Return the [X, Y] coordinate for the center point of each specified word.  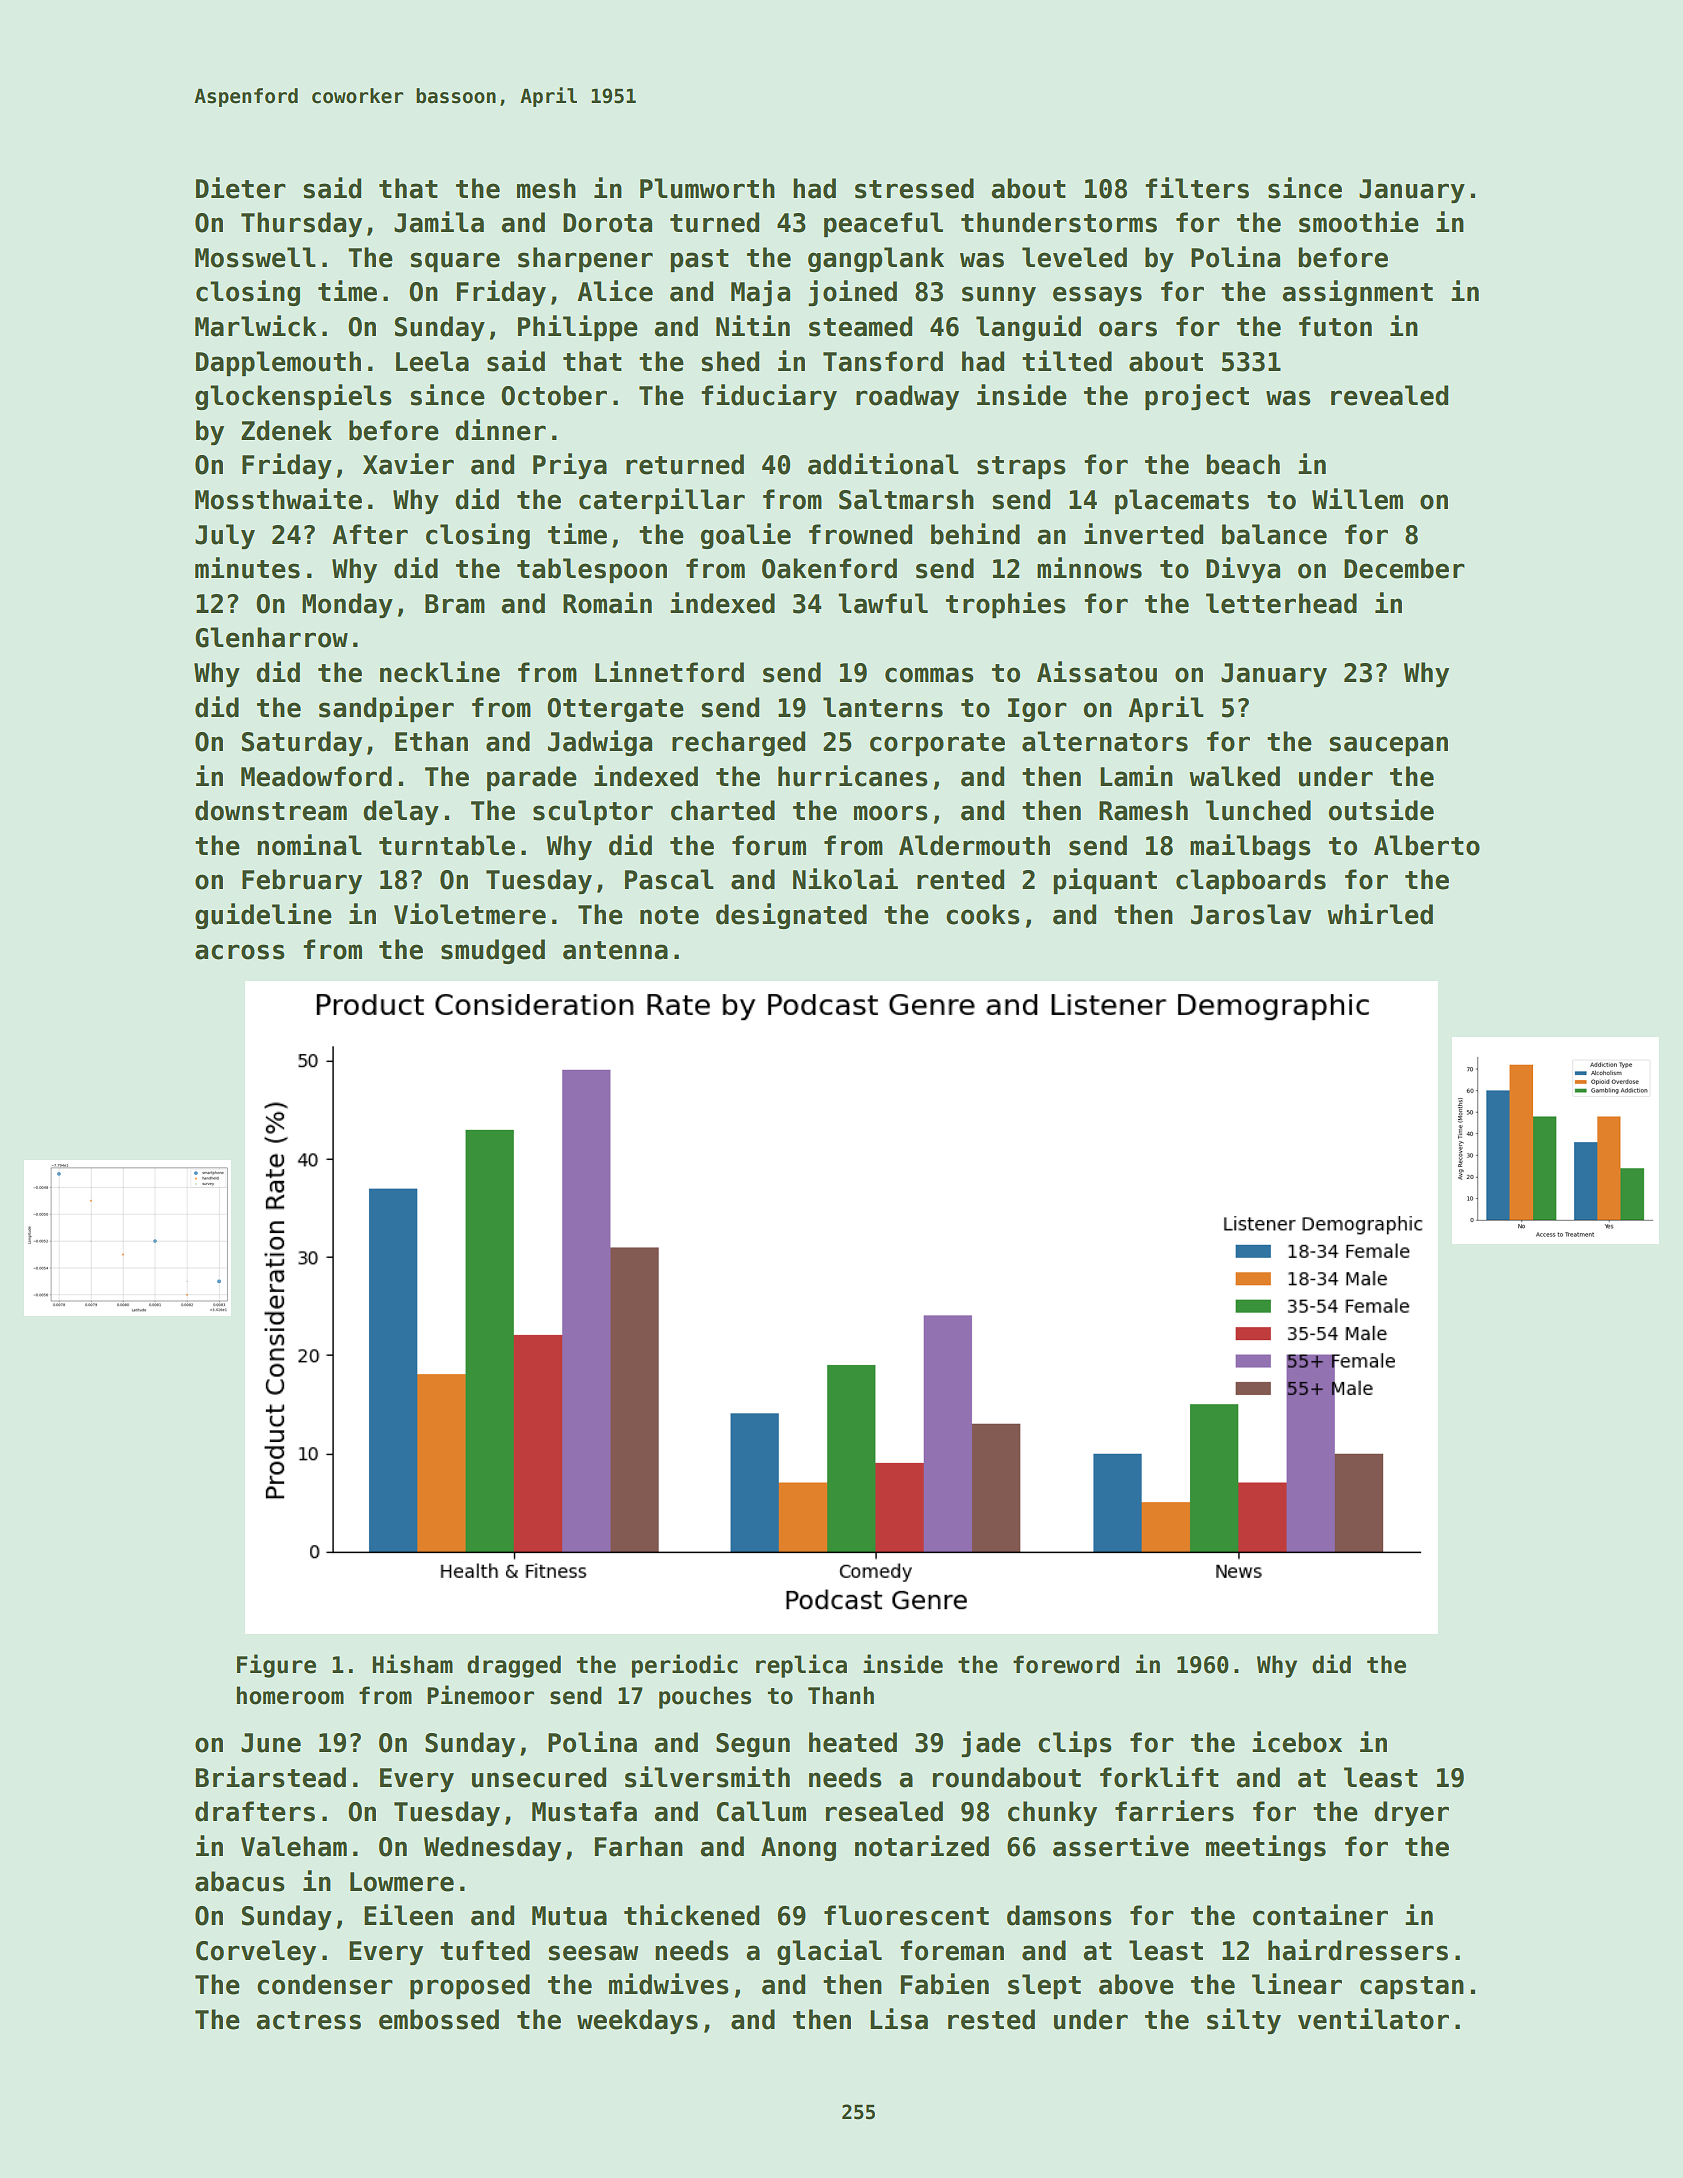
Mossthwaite [278, 499]
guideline [263, 916]
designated [791, 916]
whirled [1380, 914]
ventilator [1373, 2019]
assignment [1357, 293]
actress [308, 2020]
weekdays [637, 2021]
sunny [999, 296]
